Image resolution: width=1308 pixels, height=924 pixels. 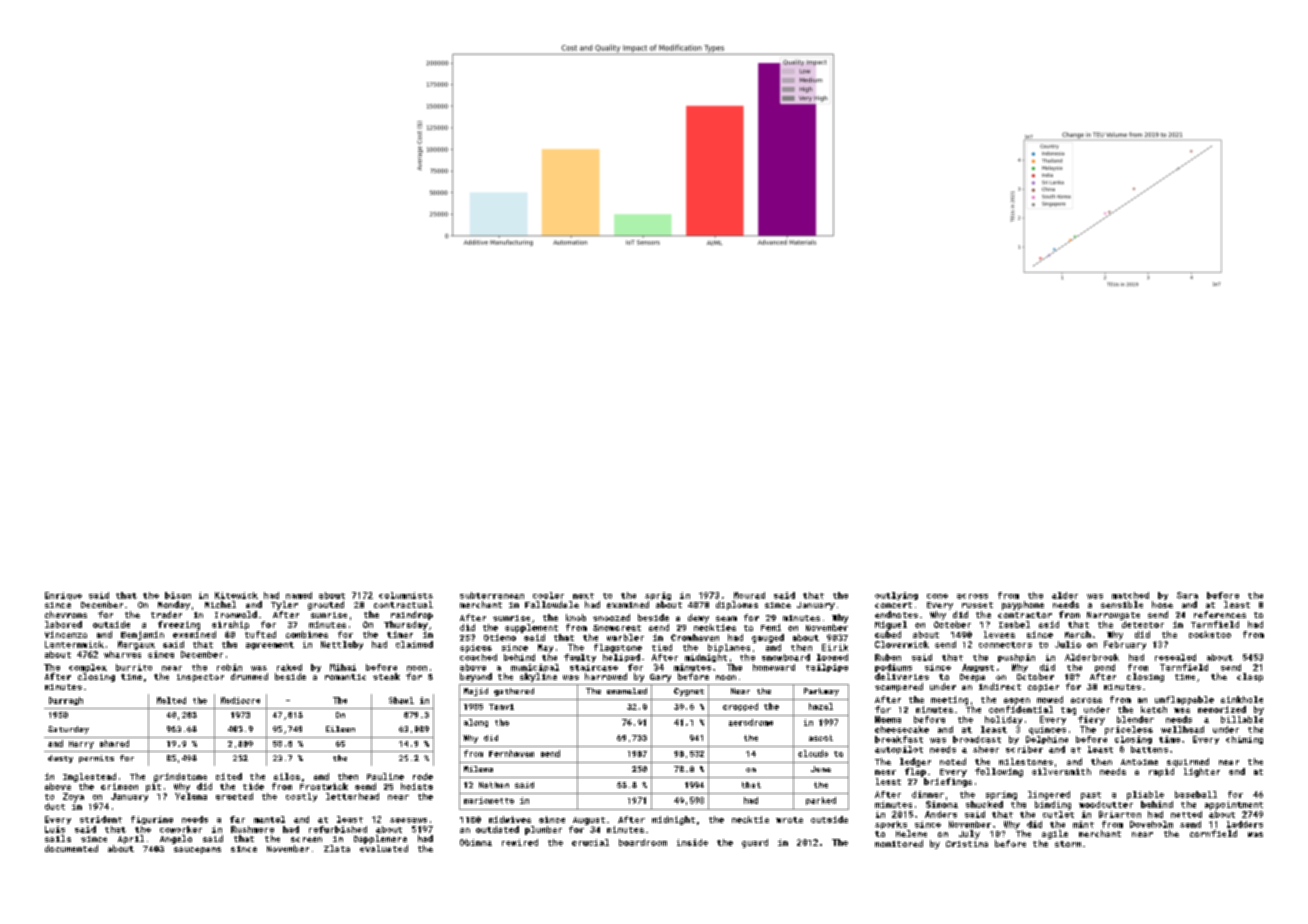 What do you see at coordinates (625, 637) in the screenshot?
I see `warbler` at bounding box center [625, 637].
